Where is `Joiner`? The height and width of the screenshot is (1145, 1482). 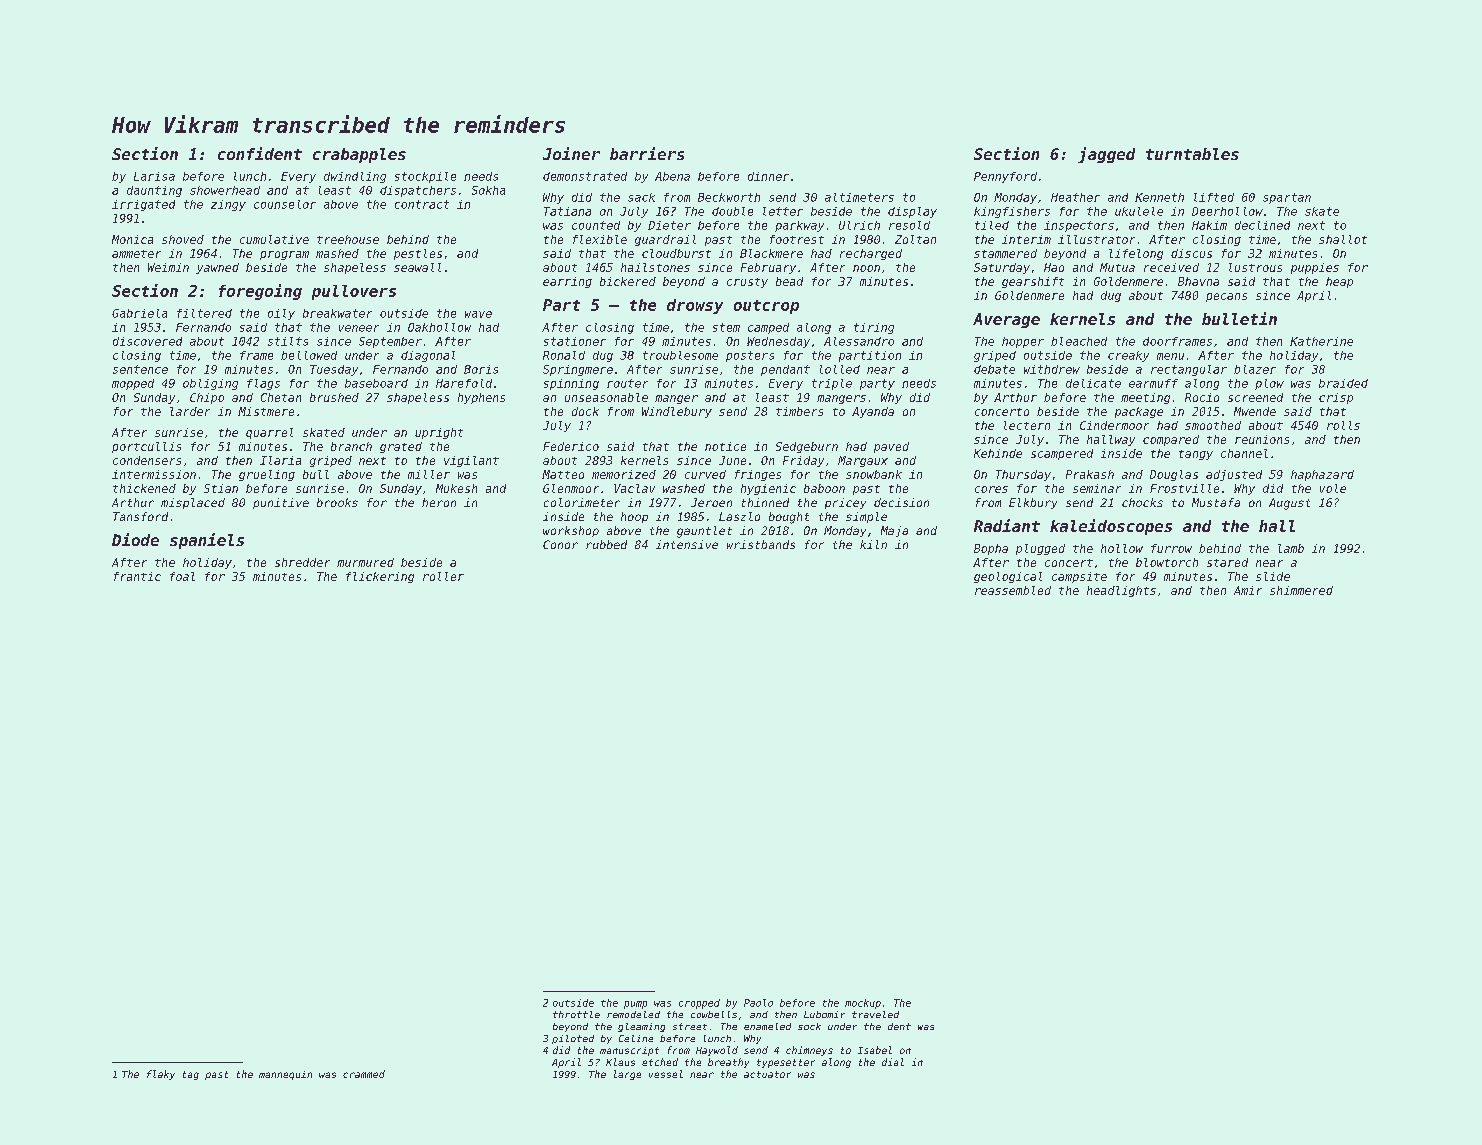 Joiner is located at coordinates (571, 153).
